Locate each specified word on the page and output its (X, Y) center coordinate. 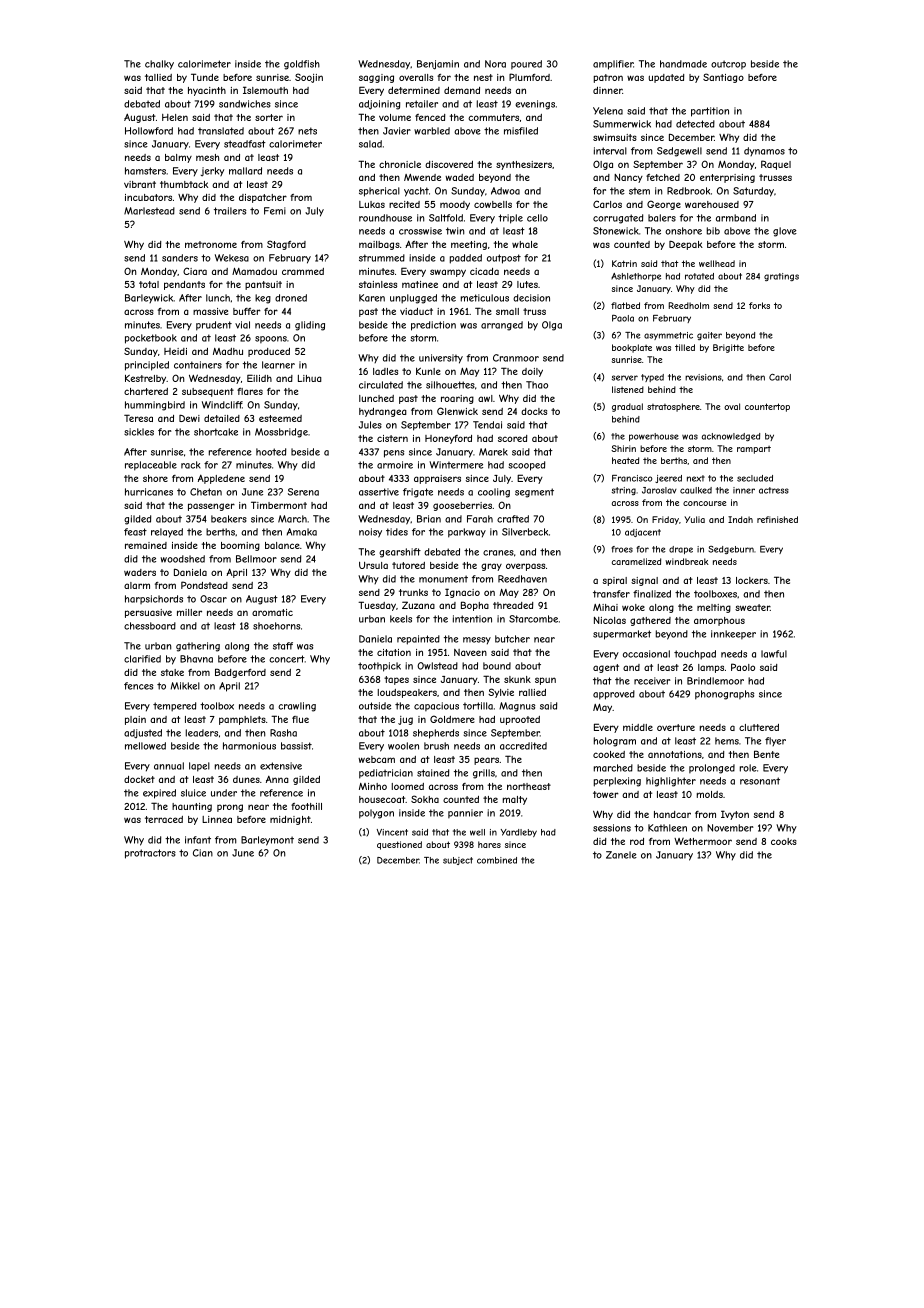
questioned (399, 845)
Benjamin (438, 65)
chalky (159, 65)
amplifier (613, 65)
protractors (150, 854)
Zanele (621, 855)
